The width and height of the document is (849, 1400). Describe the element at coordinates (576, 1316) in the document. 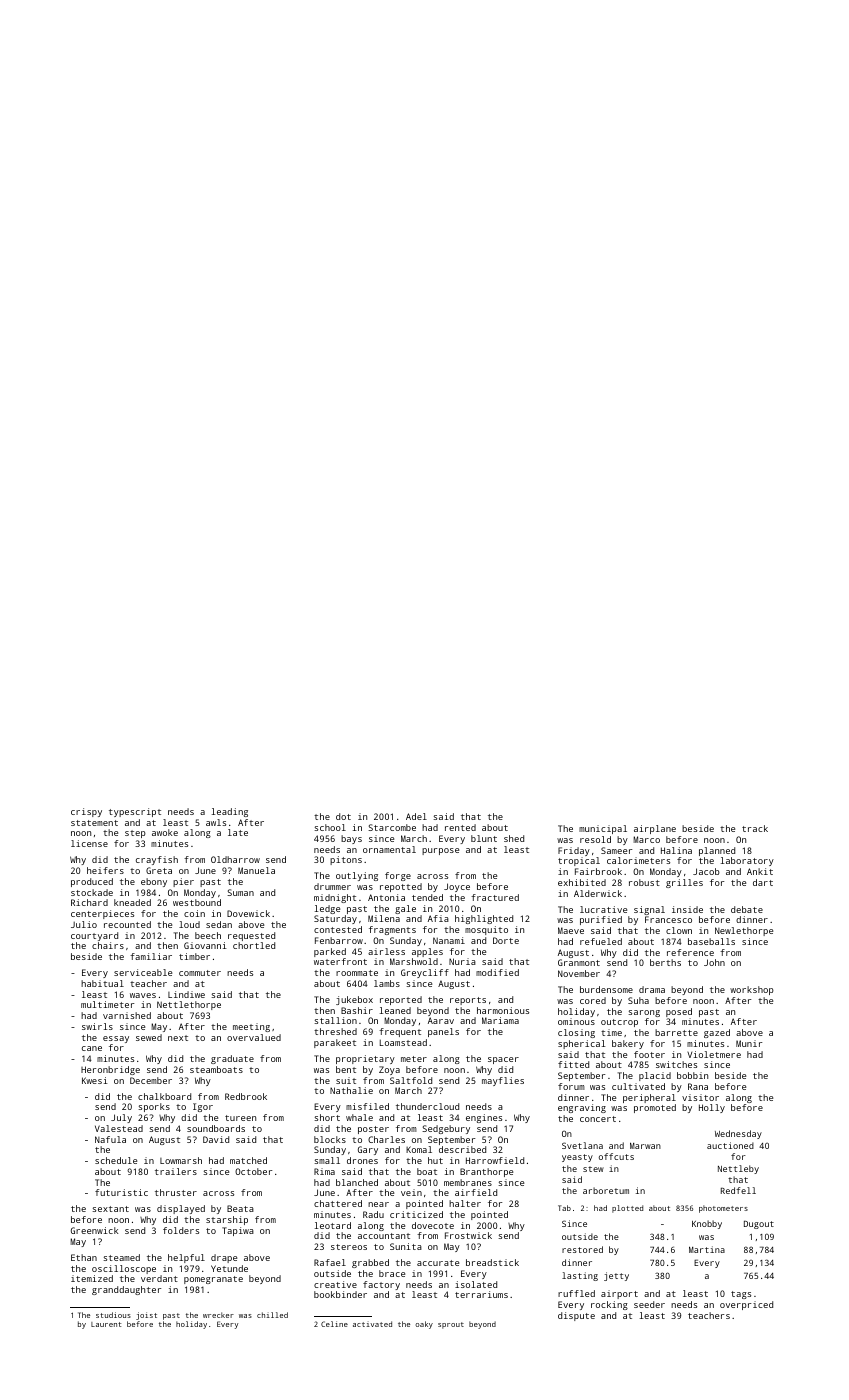

I see `dispute` at that location.
